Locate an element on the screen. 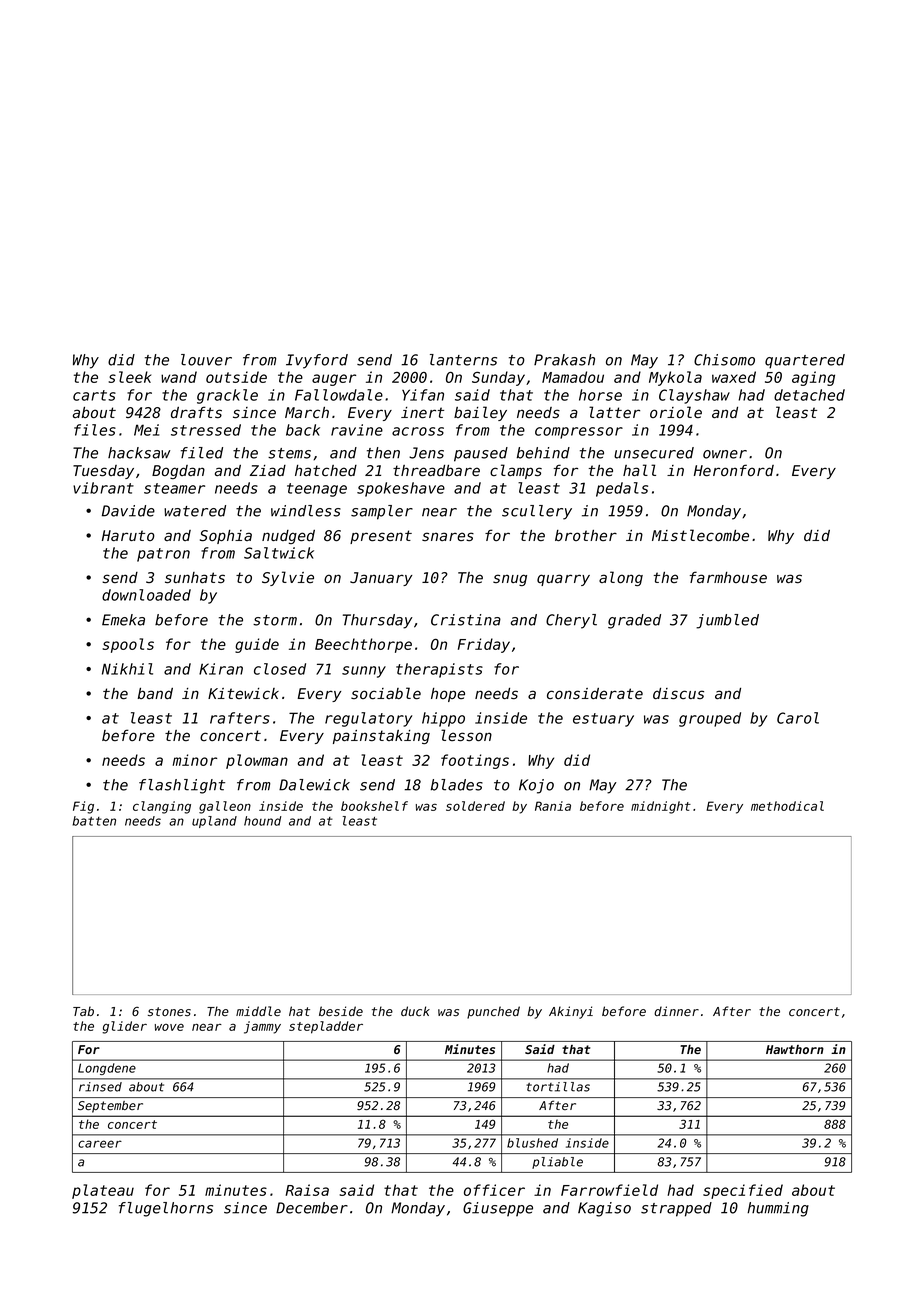 The image size is (924, 1308). hall is located at coordinates (639, 470).
